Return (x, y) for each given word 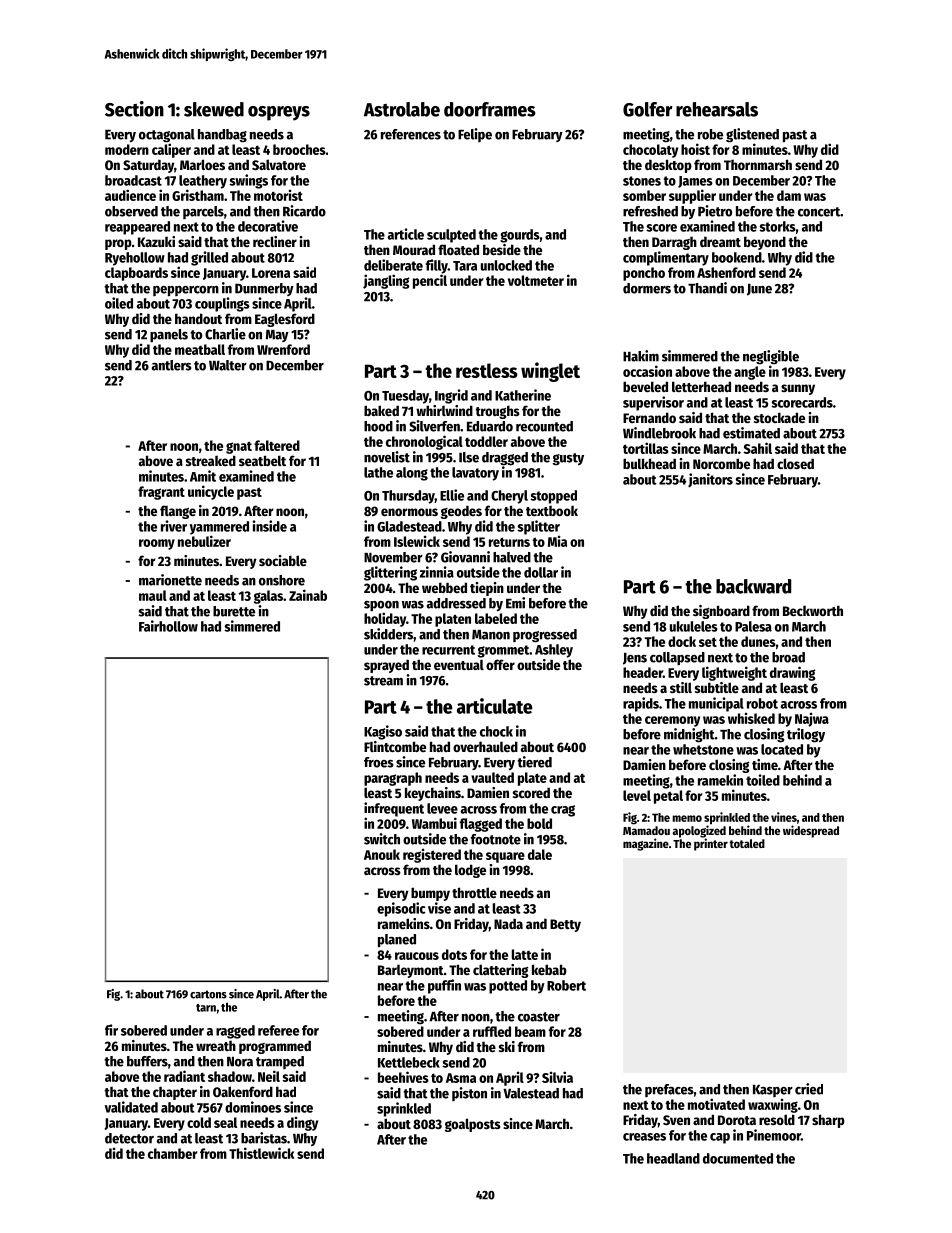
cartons (208, 994)
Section (134, 109)
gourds (520, 236)
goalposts (473, 1125)
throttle (474, 892)
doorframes (490, 109)
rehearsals (717, 109)
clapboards (136, 274)
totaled (747, 843)
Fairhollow (168, 626)
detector (129, 1138)
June (759, 290)
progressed (545, 636)
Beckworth (813, 610)
